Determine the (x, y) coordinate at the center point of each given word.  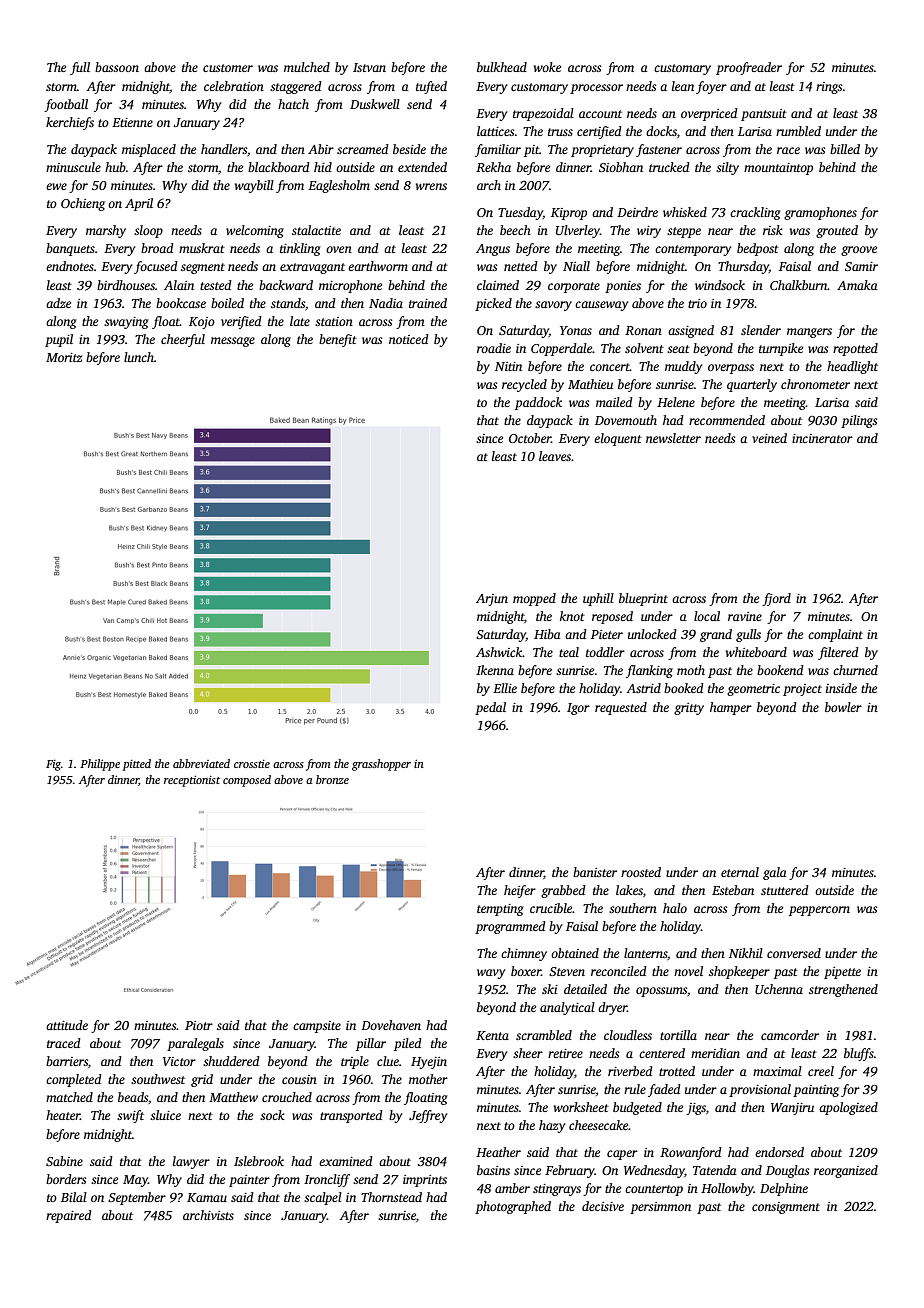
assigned (691, 331)
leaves (555, 456)
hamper (731, 708)
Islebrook (259, 1161)
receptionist (192, 781)
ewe (56, 186)
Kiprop (569, 214)
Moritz (64, 357)
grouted (837, 231)
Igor (578, 709)
